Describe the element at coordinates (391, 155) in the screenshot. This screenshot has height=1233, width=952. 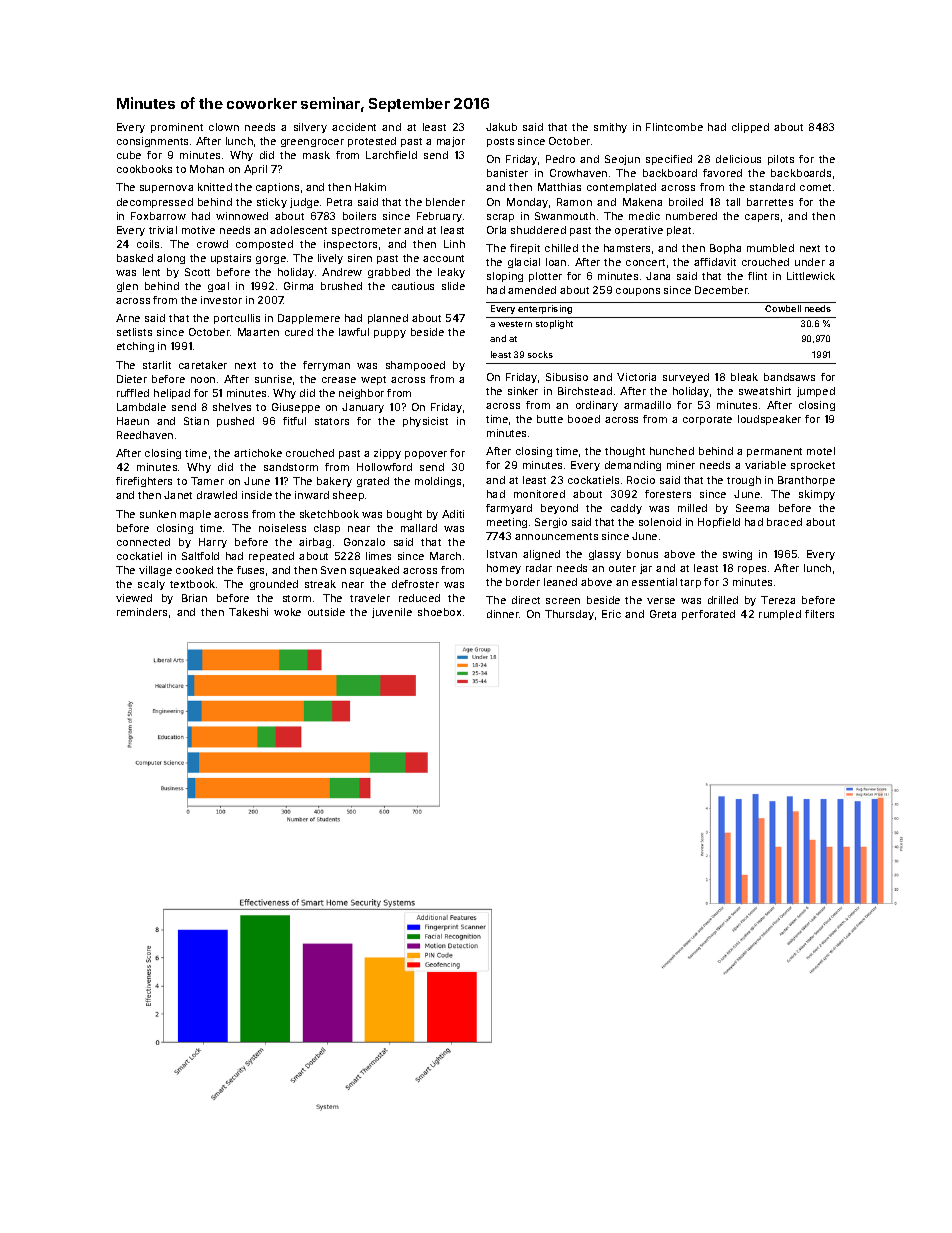
I see `Larchfield` at that location.
